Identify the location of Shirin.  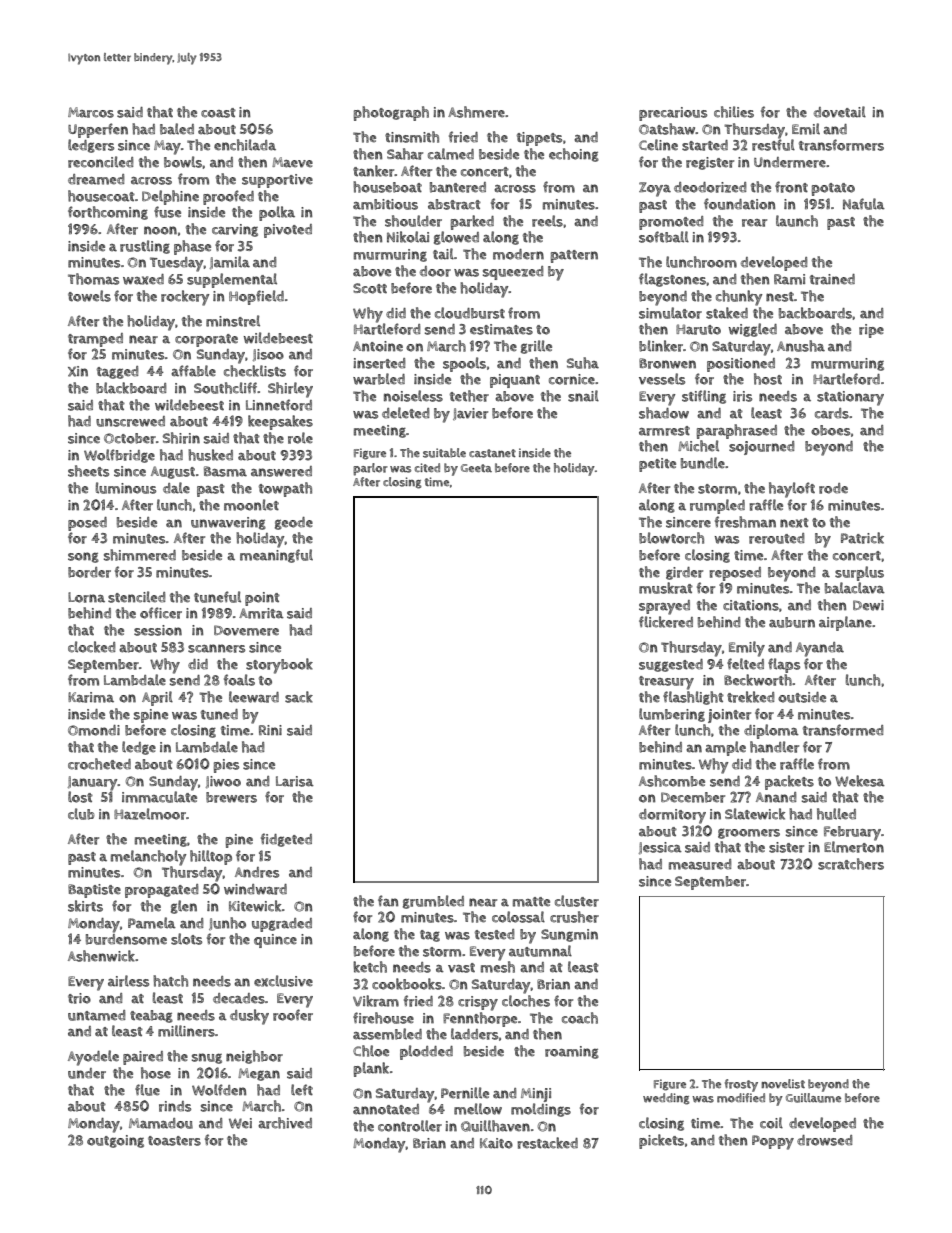
(181, 438).
